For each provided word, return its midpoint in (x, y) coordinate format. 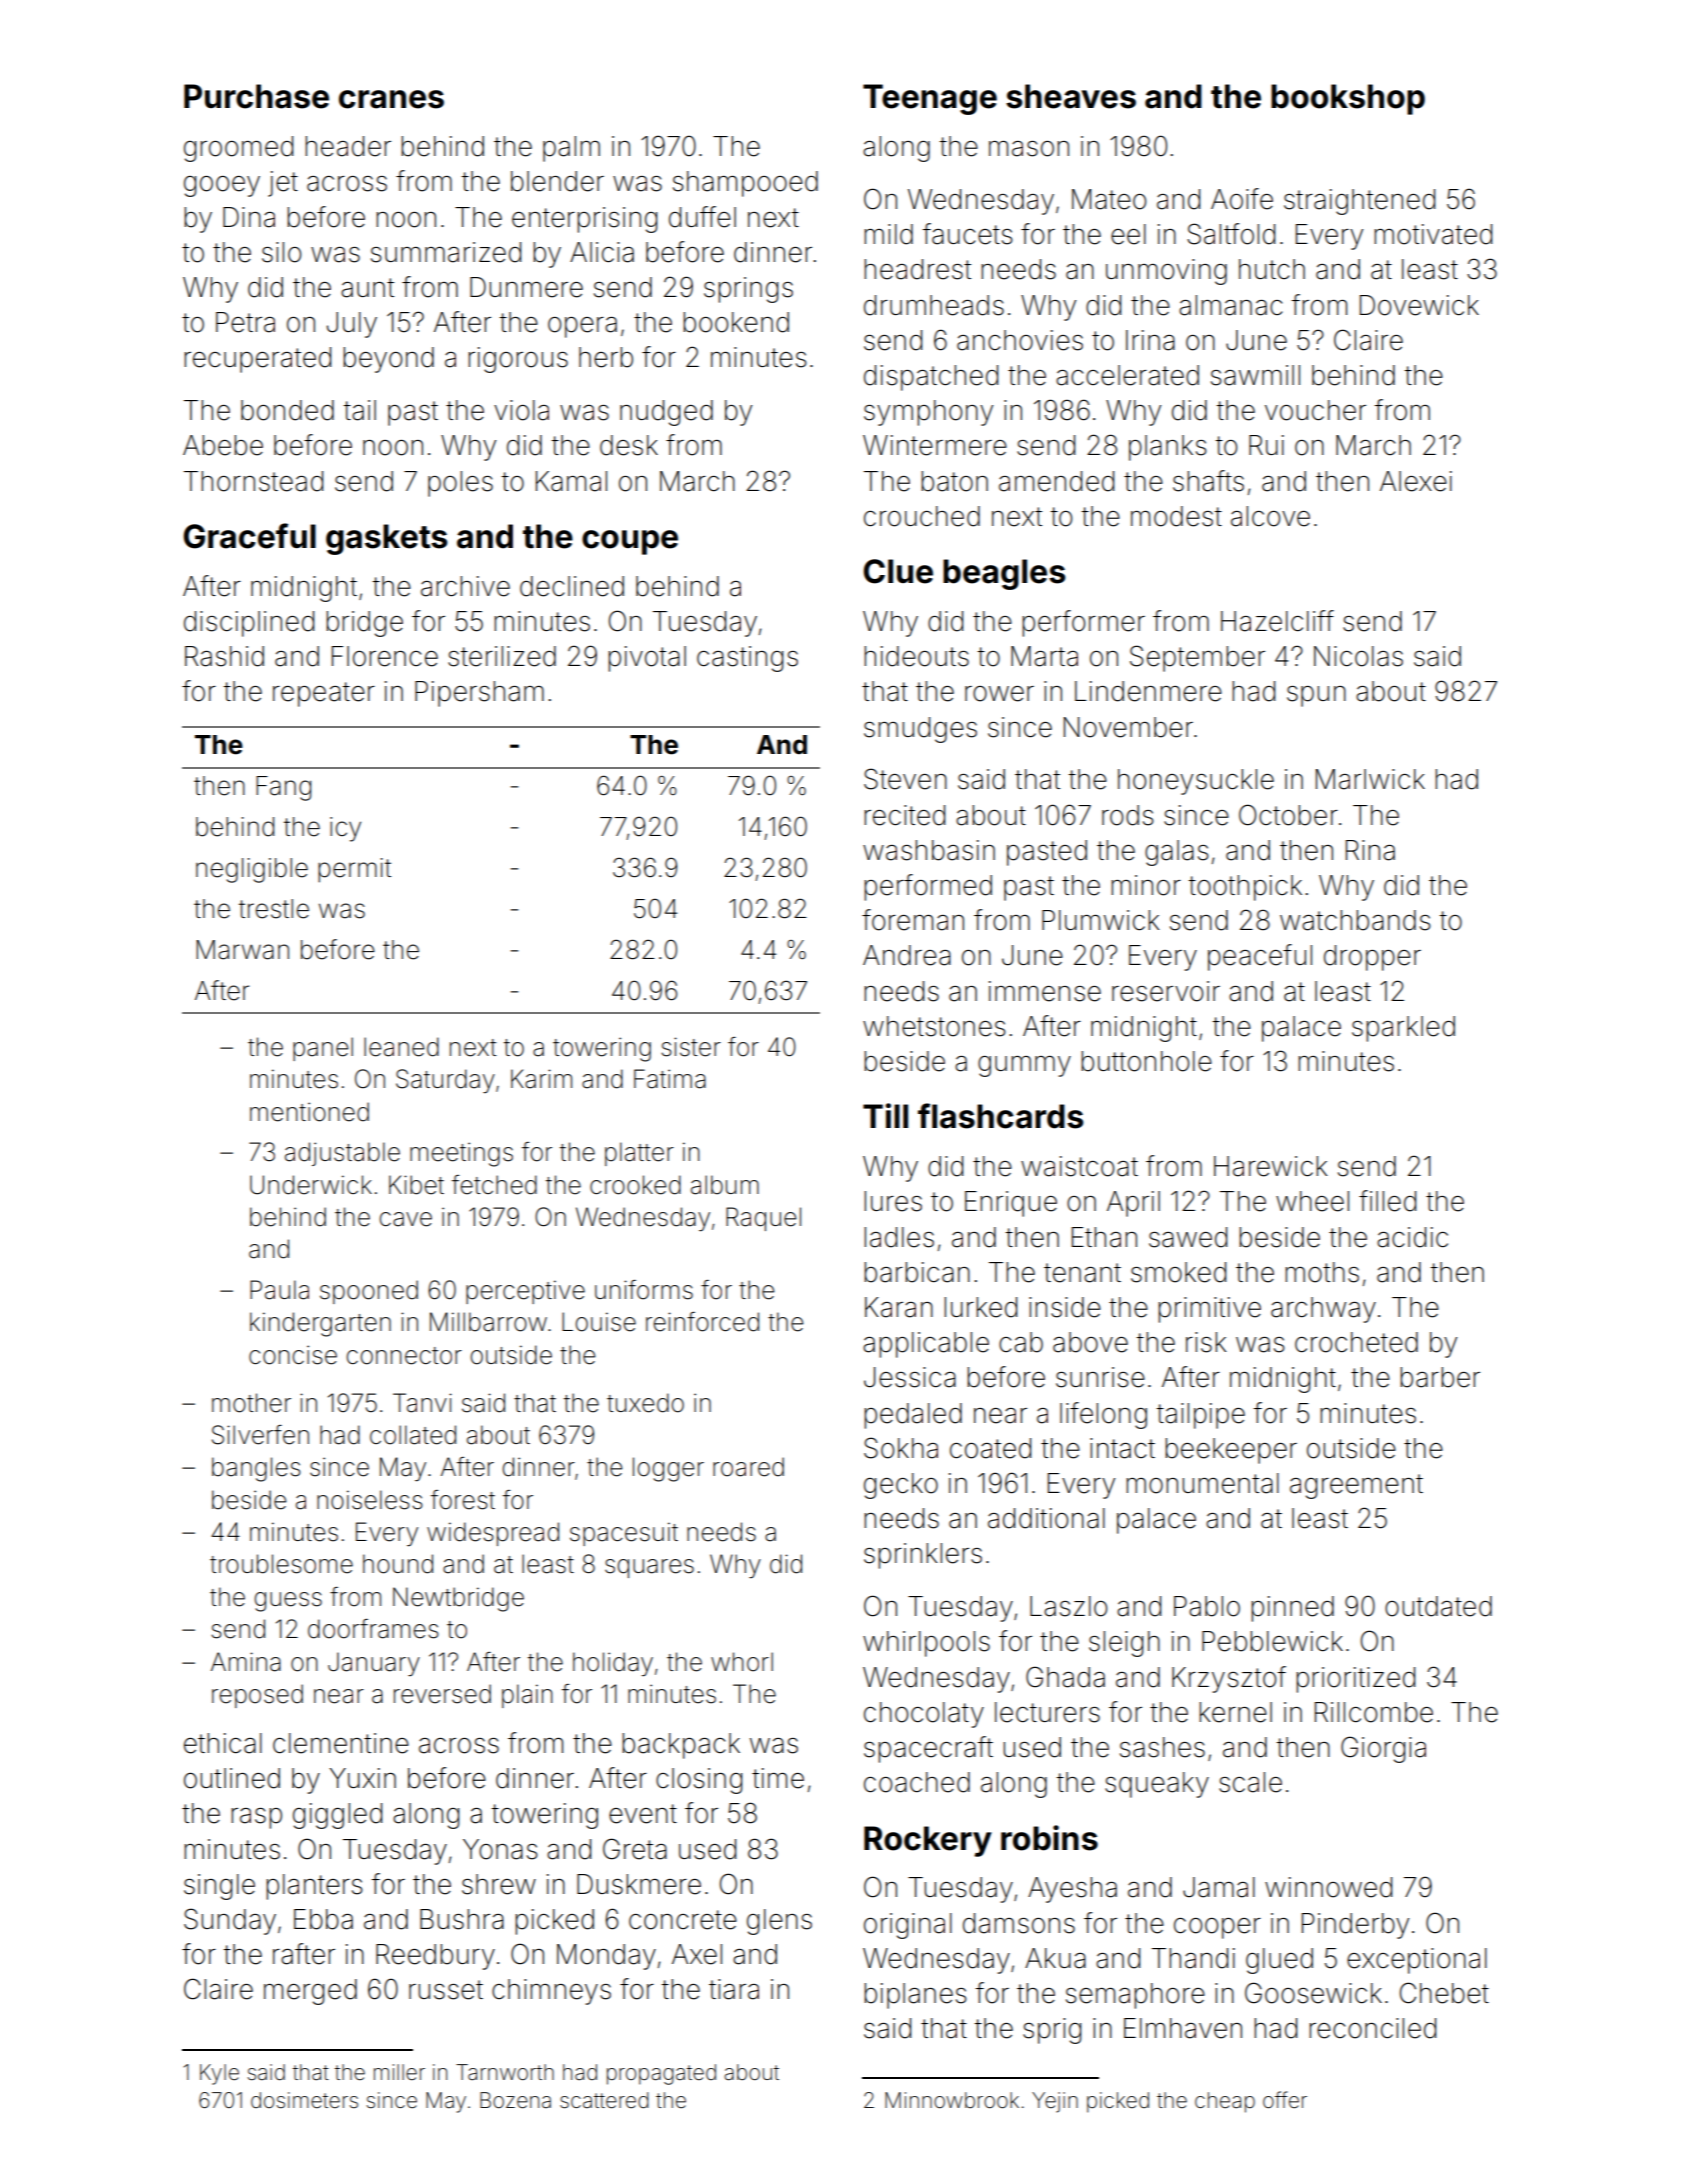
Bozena (515, 2100)
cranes (391, 99)
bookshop (1348, 99)
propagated (661, 2074)
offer (1285, 2099)
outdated (1438, 1606)
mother (251, 1403)
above (1090, 1342)
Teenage (930, 99)
